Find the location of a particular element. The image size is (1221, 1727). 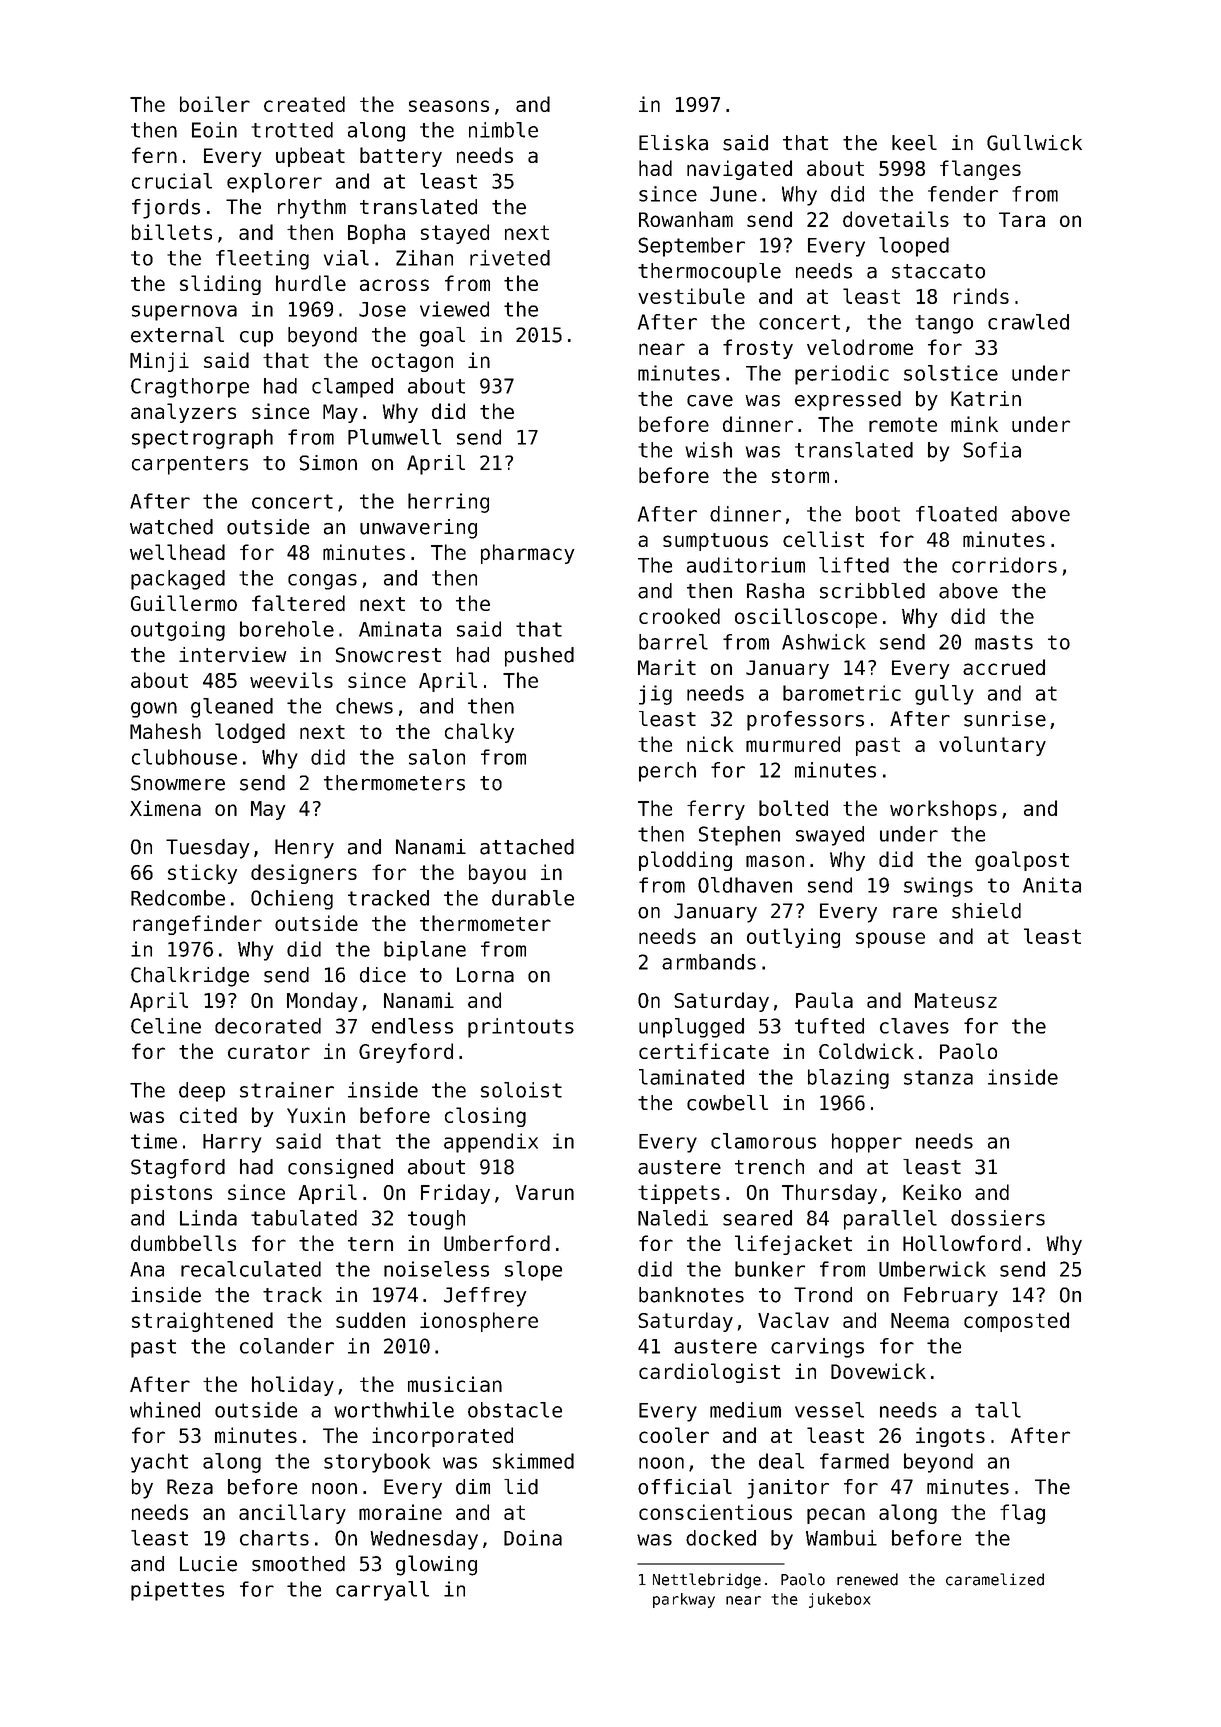

gully is located at coordinates (944, 695).
